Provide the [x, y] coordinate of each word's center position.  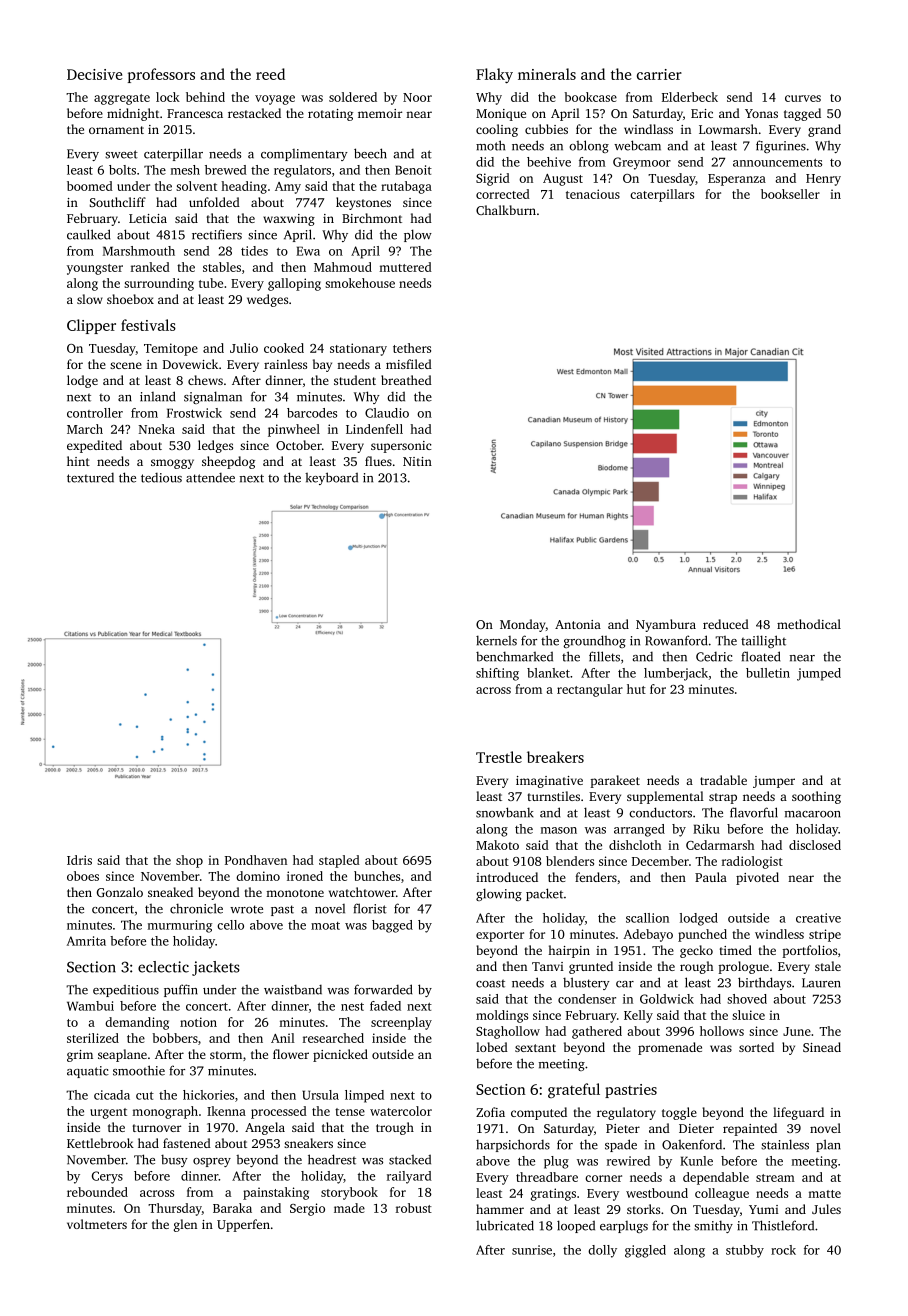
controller [95, 413]
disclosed [815, 845]
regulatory [626, 1113]
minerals [547, 74]
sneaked [170, 892]
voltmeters [97, 1224]
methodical [809, 624]
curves [803, 98]
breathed [406, 380]
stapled [339, 861]
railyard [409, 1177]
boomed [90, 186]
